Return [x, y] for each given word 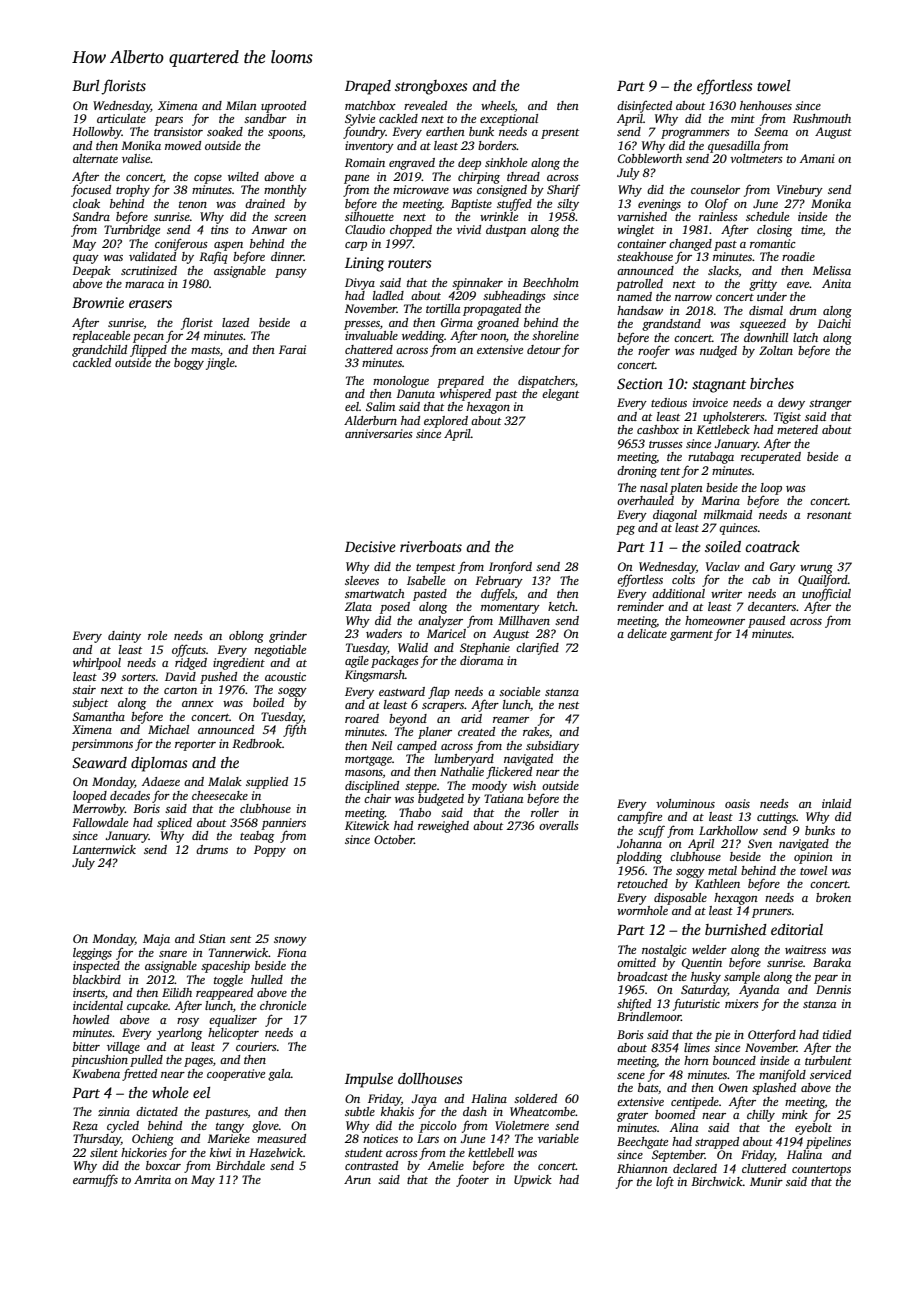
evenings [659, 205]
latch [805, 337]
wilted [243, 176]
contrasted [371, 1165]
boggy [189, 364]
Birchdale [240, 1165]
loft [665, 1183]
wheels [498, 105]
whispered [465, 395]
